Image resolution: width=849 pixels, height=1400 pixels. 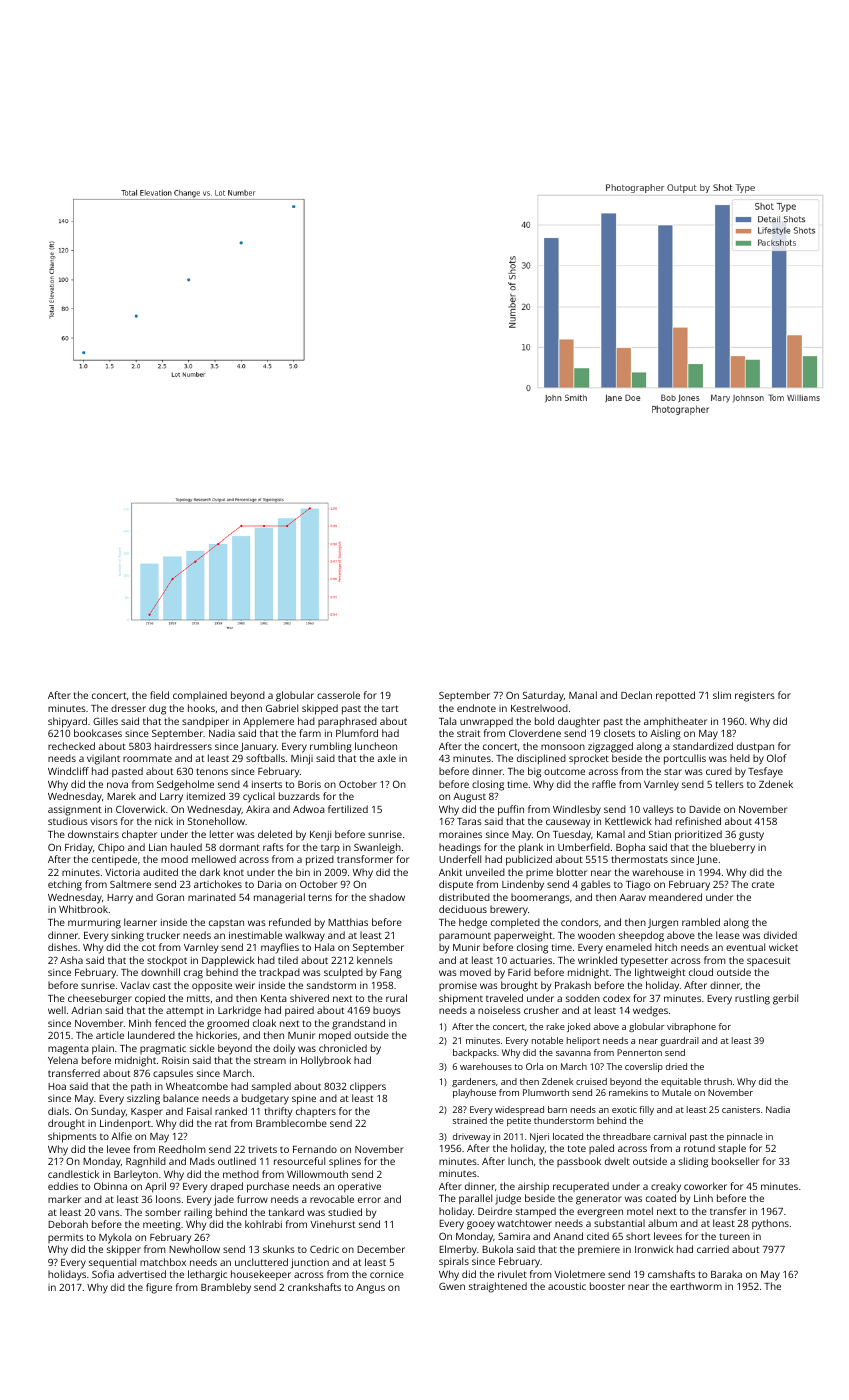 I want to click on backpacks, so click(x=475, y=1053).
